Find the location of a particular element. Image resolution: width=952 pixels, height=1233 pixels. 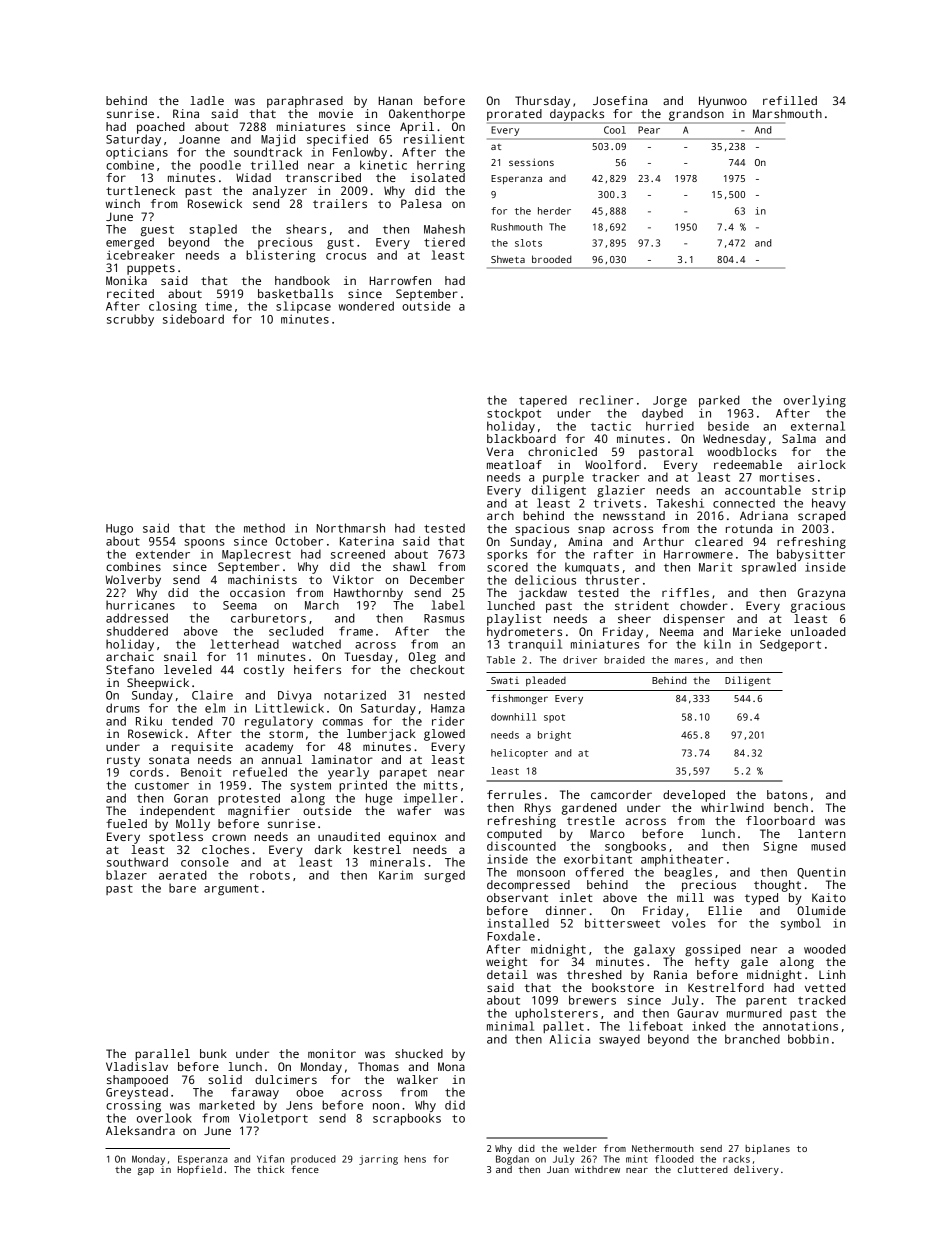

winch is located at coordinates (123, 203).
